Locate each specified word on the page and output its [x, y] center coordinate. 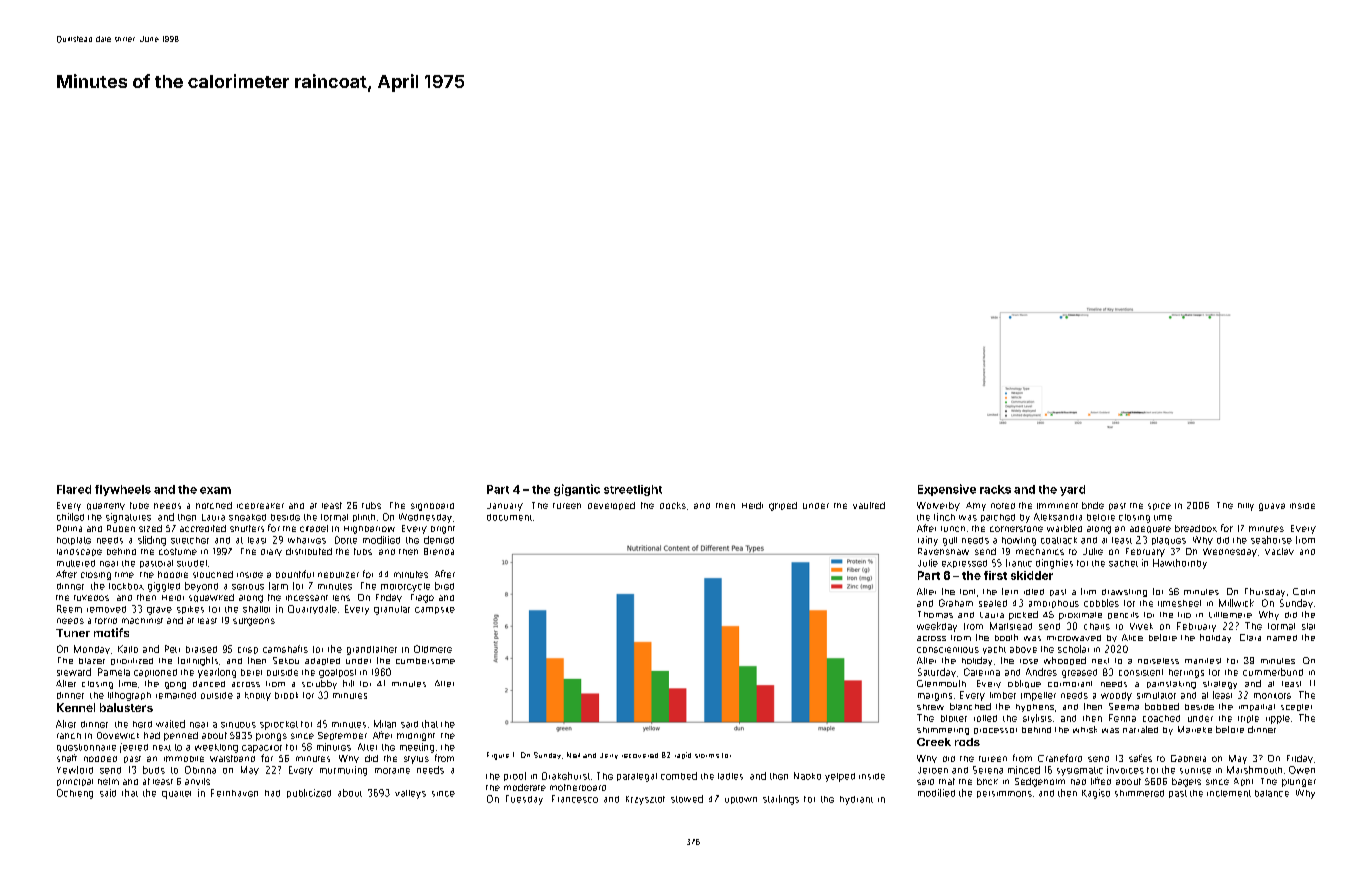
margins [935, 697]
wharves [307, 540]
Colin [1304, 591]
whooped [1065, 661]
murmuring [343, 771]
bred [444, 586]
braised [201, 649]
